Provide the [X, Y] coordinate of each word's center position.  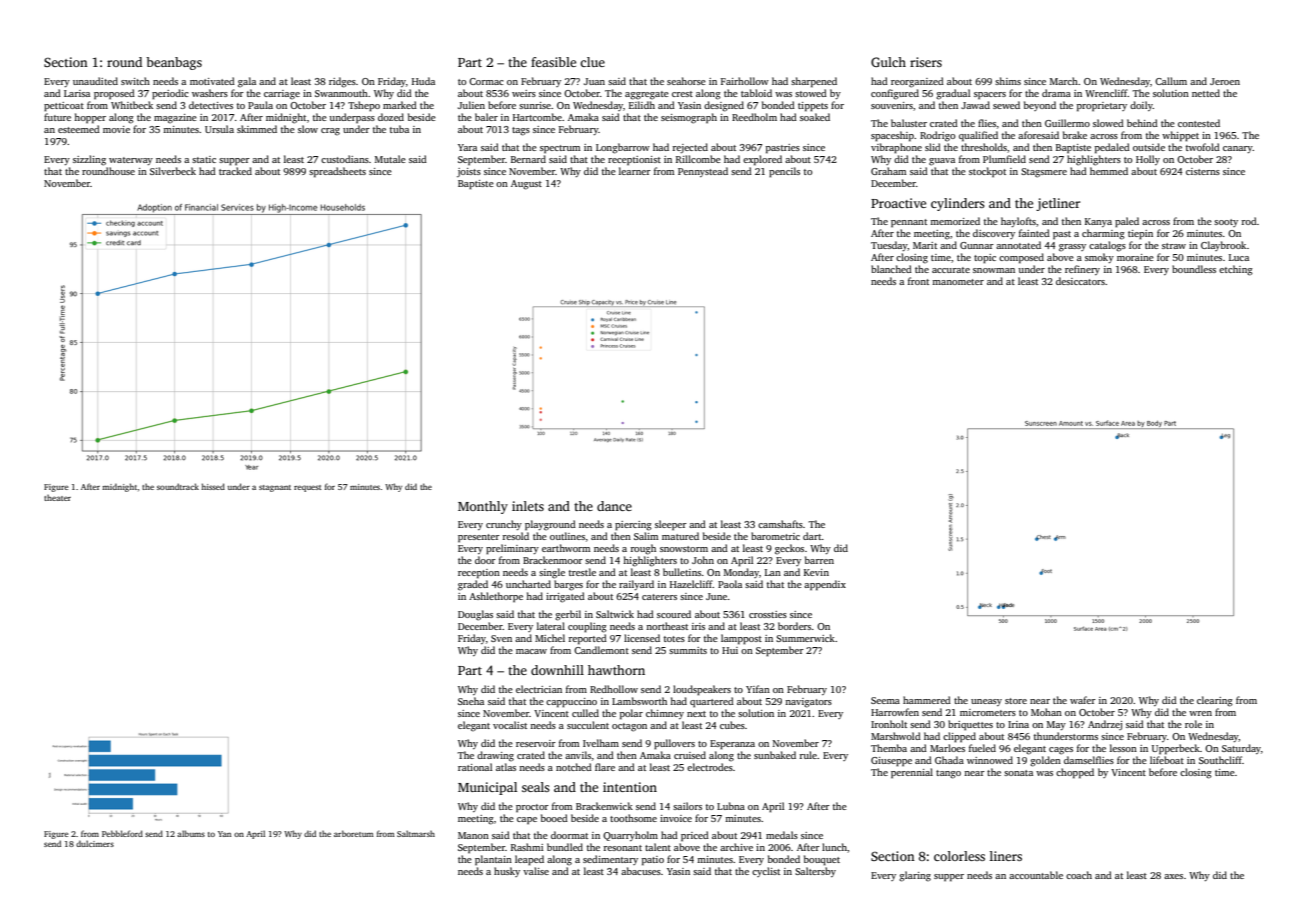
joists [469, 172]
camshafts [780, 524]
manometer [958, 282]
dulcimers [95, 843]
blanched [891, 269]
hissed [213, 486]
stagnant [275, 488]
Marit [925, 245]
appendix [825, 585]
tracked [235, 171]
